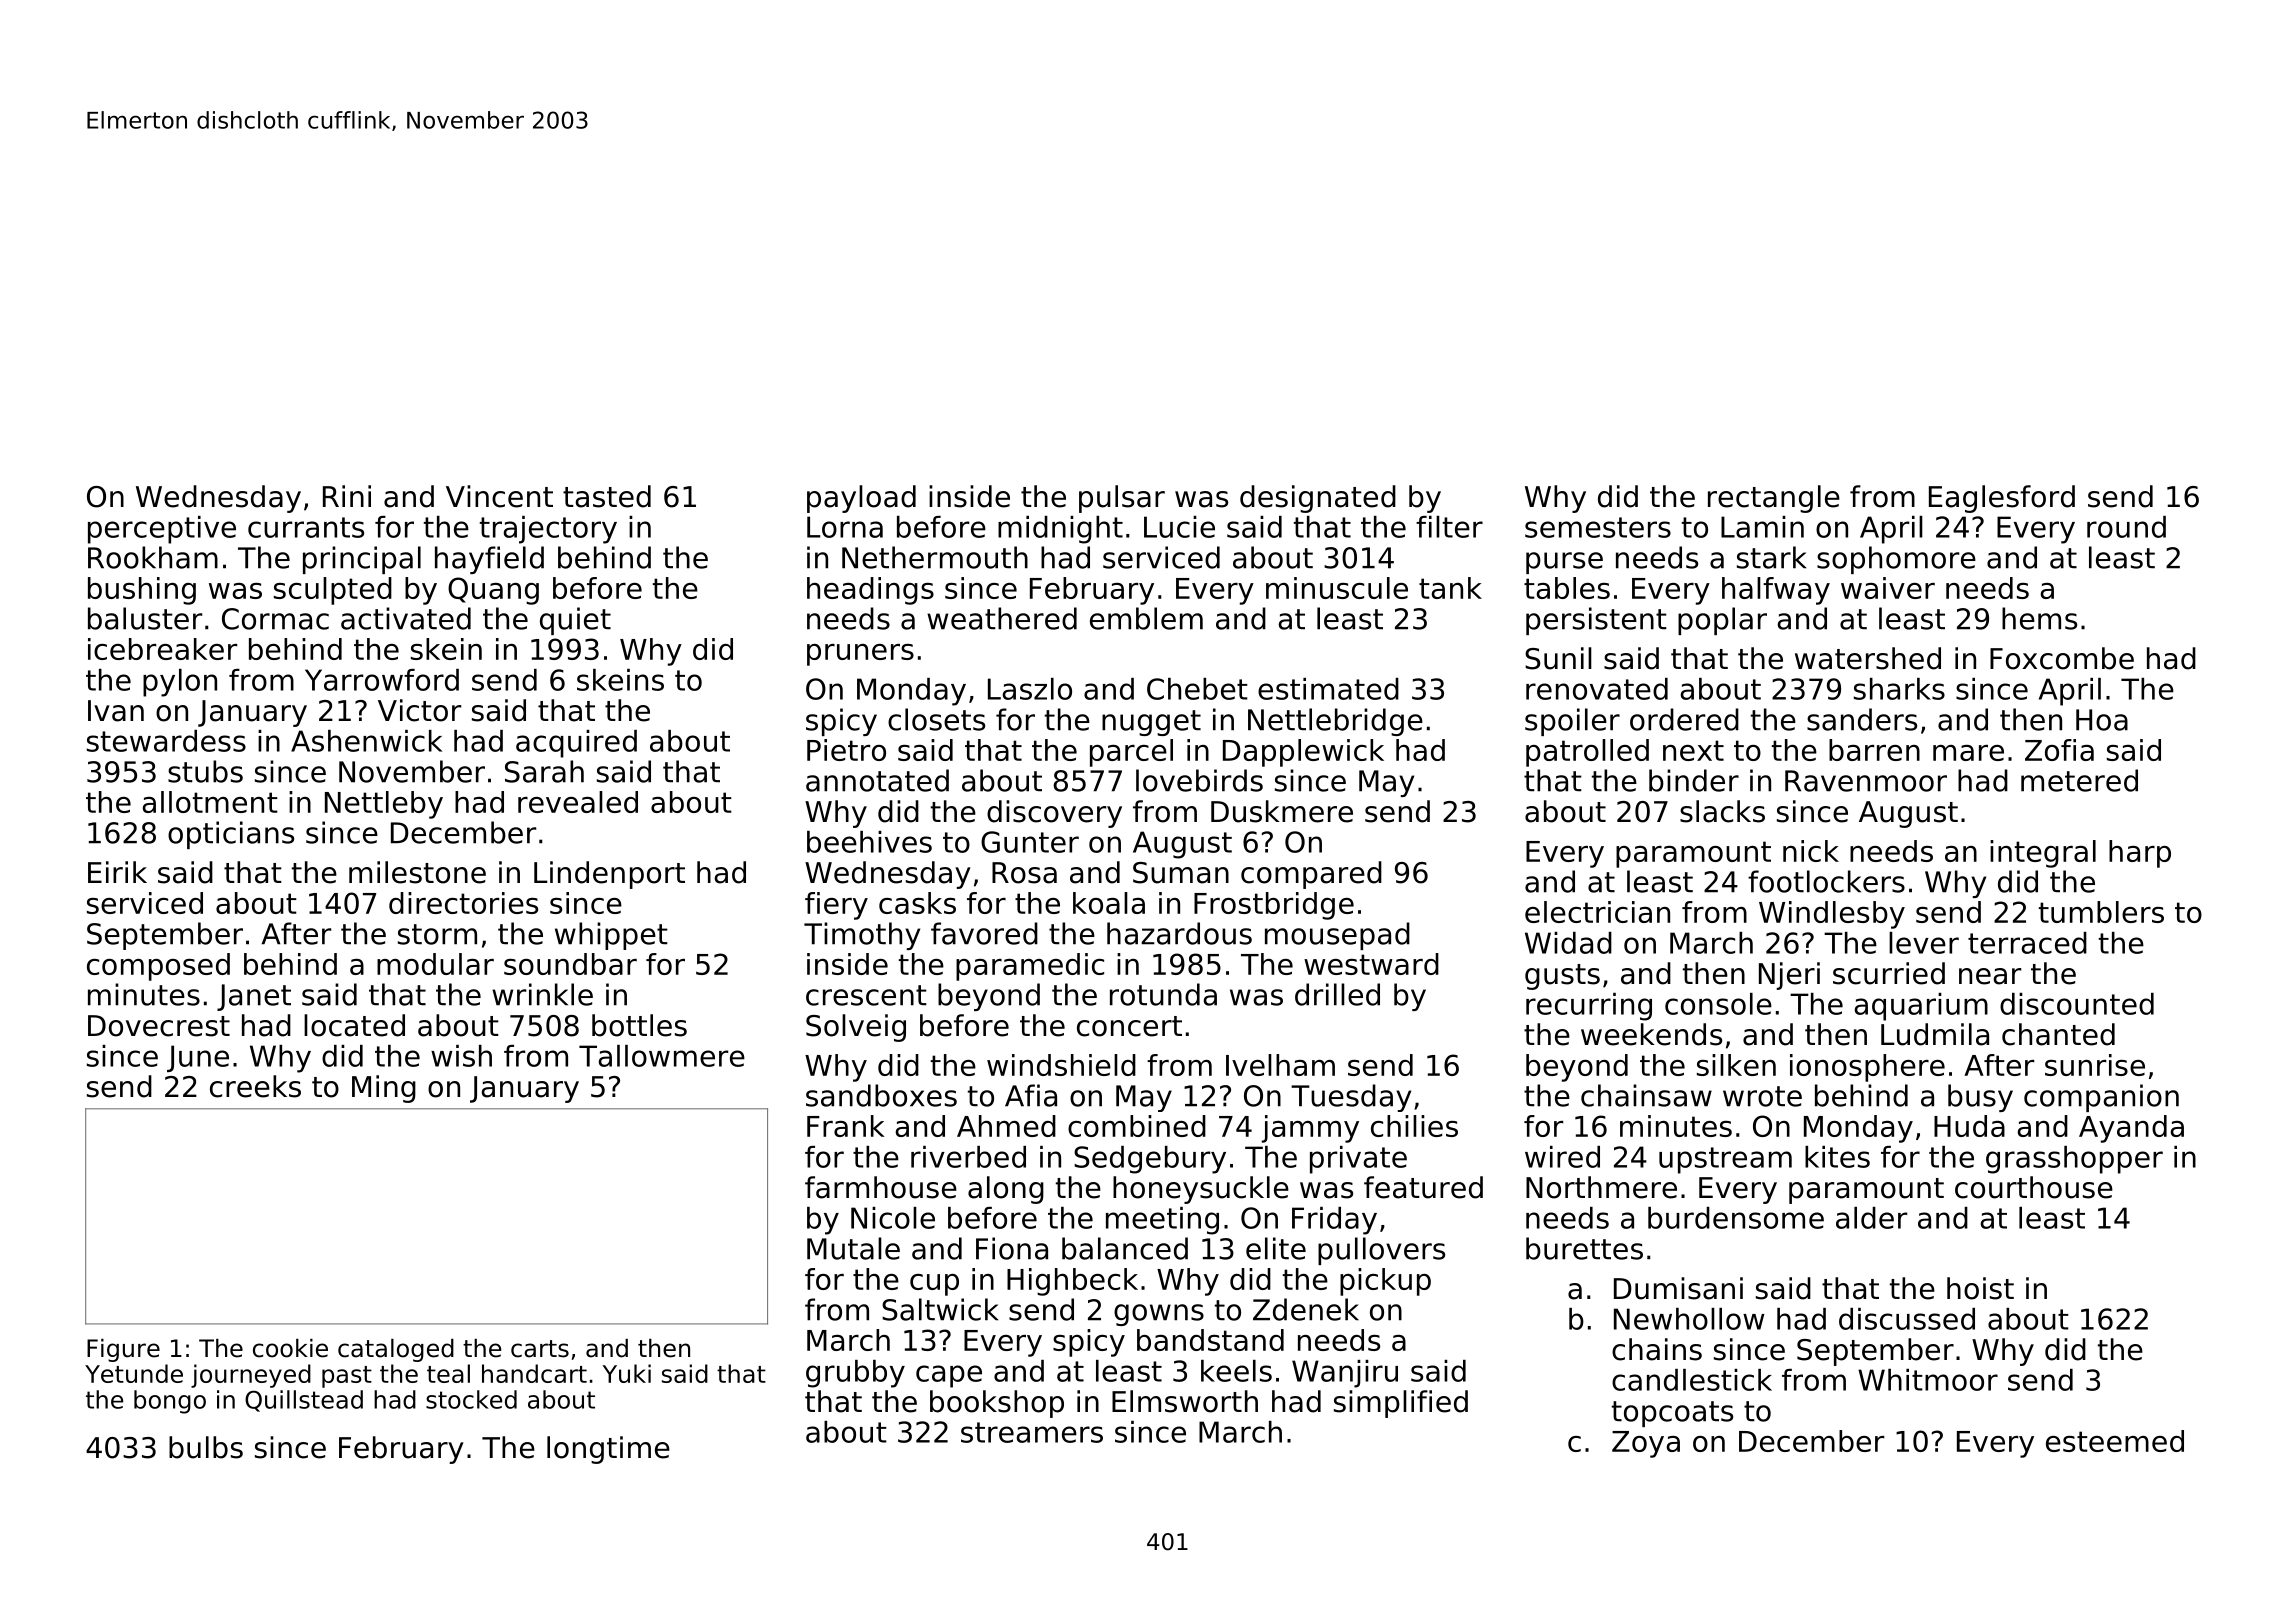 Image resolution: width=2292 pixels, height=1620 pixels. Describe the element at coordinates (1197, 689) in the screenshot. I see `Chebet` at that location.
